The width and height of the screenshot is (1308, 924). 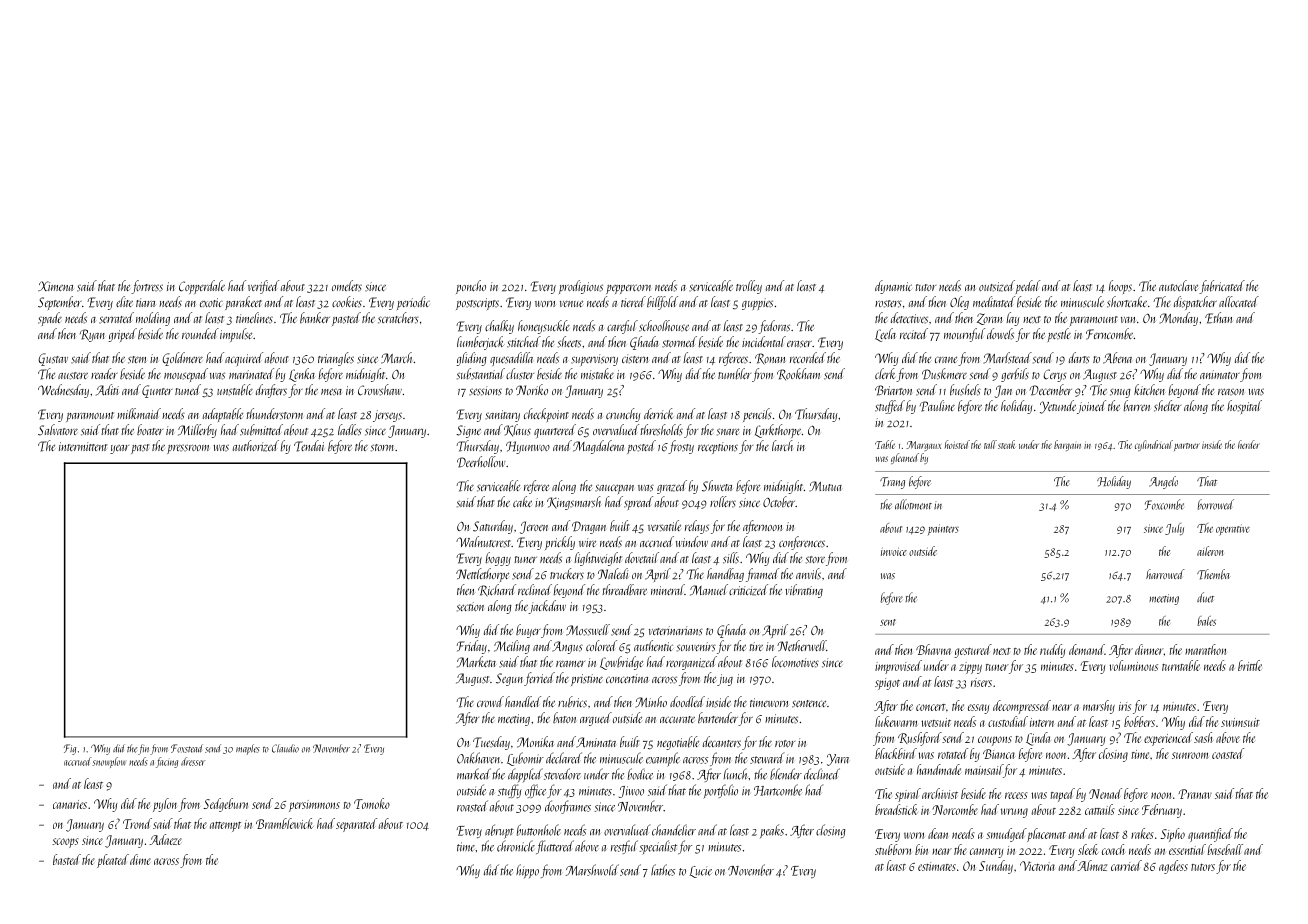 What do you see at coordinates (936, 722) in the screenshot?
I see `wetsuit` at bounding box center [936, 722].
